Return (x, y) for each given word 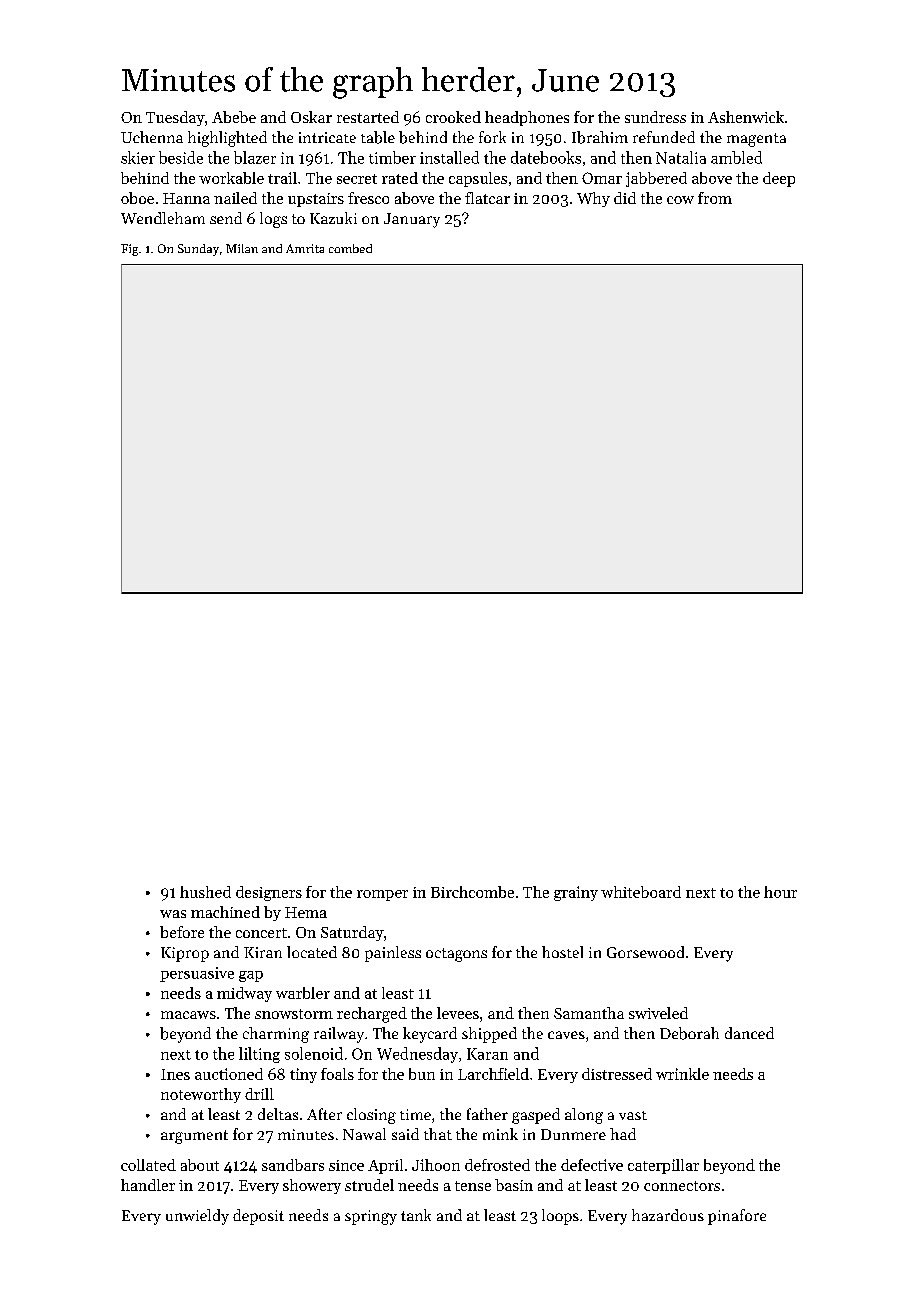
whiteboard (641, 892)
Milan (242, 248)
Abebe (234, 117)
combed (350, 248)
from (715, 198)
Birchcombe (472, 892)
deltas (278, 1114)
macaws (188, 1015)
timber (392, 157)
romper (382, 895)
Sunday (198, 250)
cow (680, 200)
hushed (205, 892)
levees (458, 1013)
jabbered (656, 179)
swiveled (658, 1013)
